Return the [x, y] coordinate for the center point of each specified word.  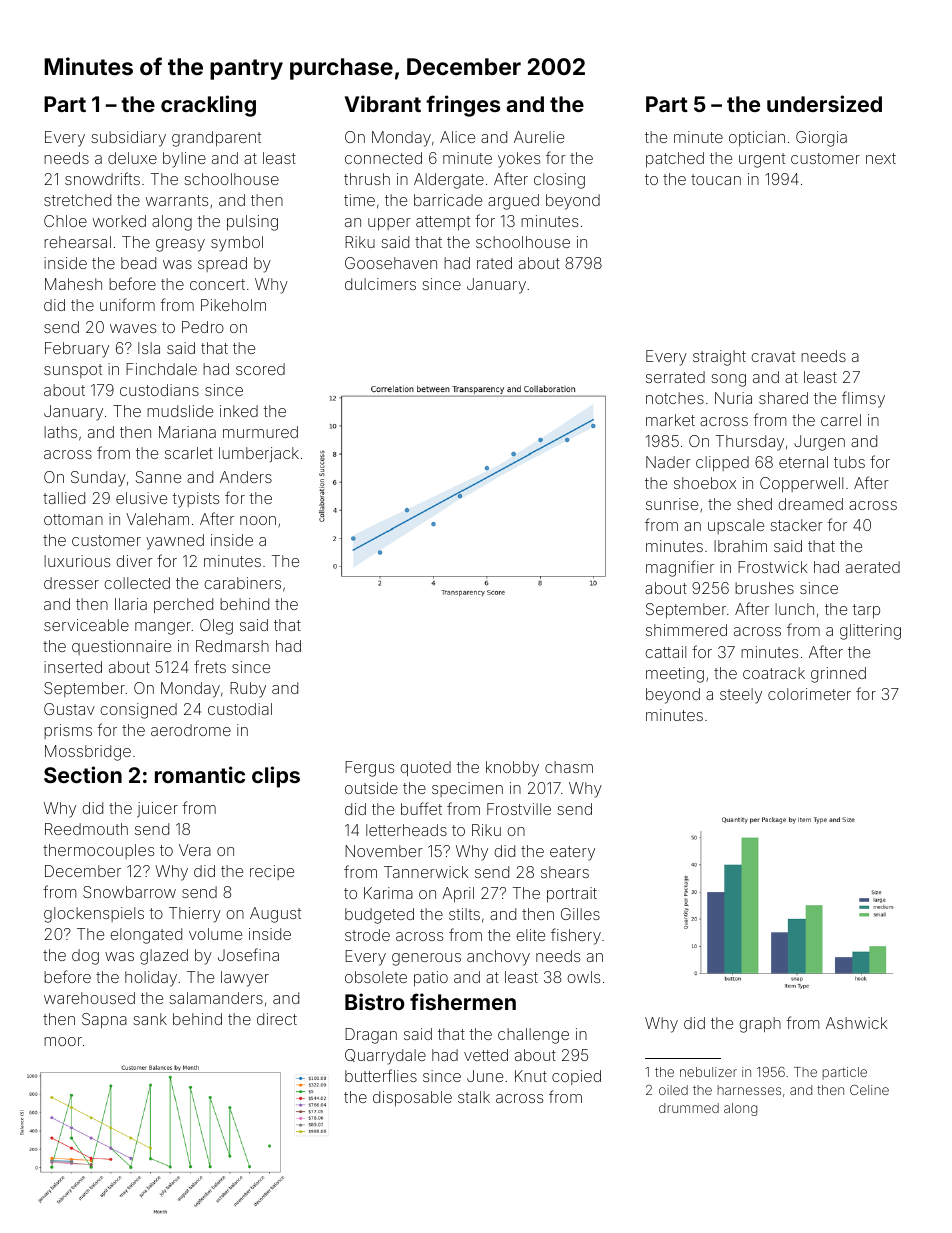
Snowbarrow [129, 892]
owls [583, 977]
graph [760, 1025]
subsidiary [128, 139]
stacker [796, 525]
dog [85, 957]
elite [530, 935]
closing [559, 181]
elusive [141, 498]
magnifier [680, 568]
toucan [716, 179]
